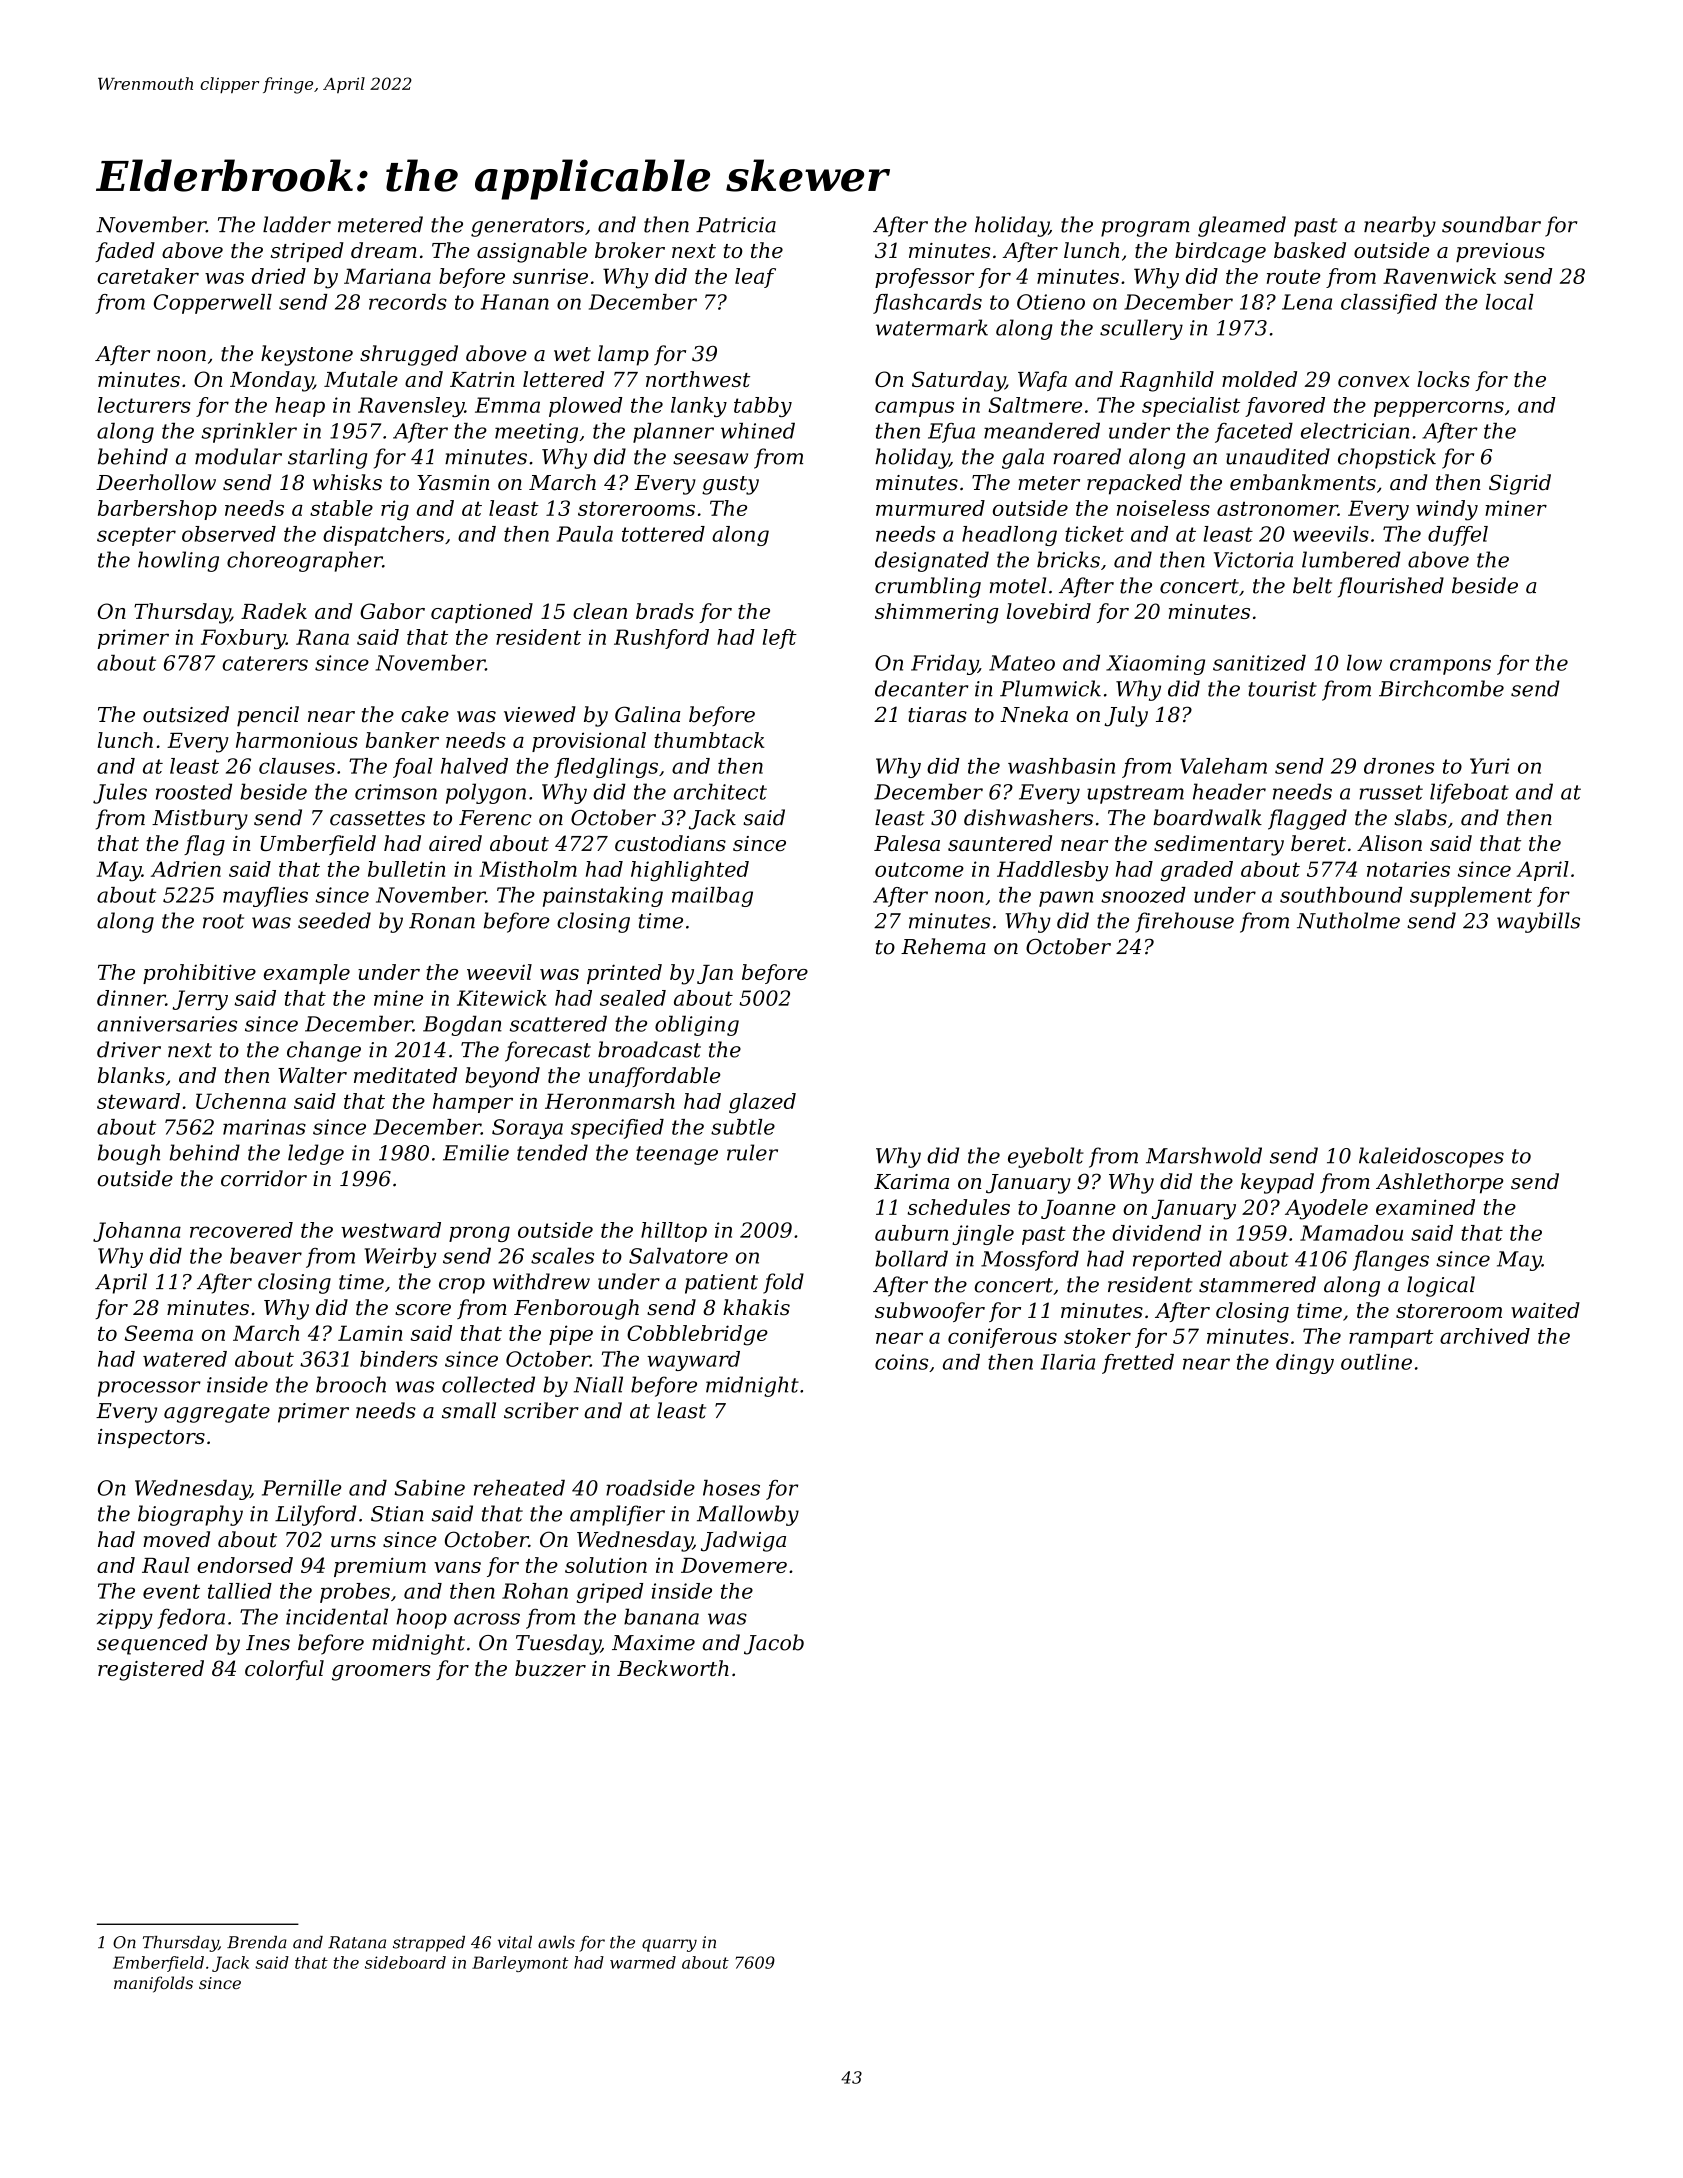 This image has height=2178, width=1683. I want to click on Barleymont, so click(520, 1964).
